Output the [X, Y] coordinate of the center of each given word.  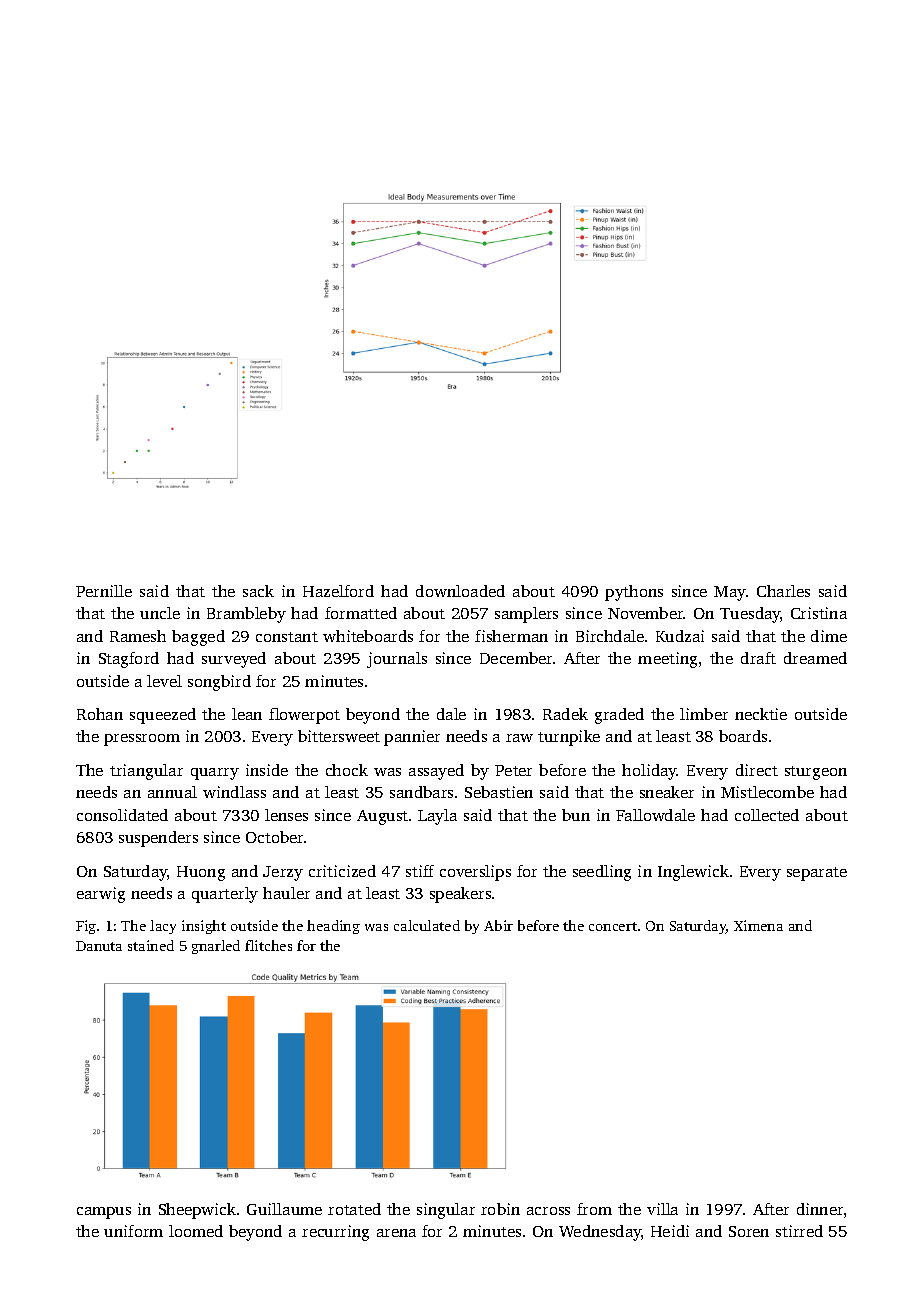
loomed [196, 1231]
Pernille [104, 591]
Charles [783, 591]
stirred [799, 1231]
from [594, 1209]
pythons [634, 593]
